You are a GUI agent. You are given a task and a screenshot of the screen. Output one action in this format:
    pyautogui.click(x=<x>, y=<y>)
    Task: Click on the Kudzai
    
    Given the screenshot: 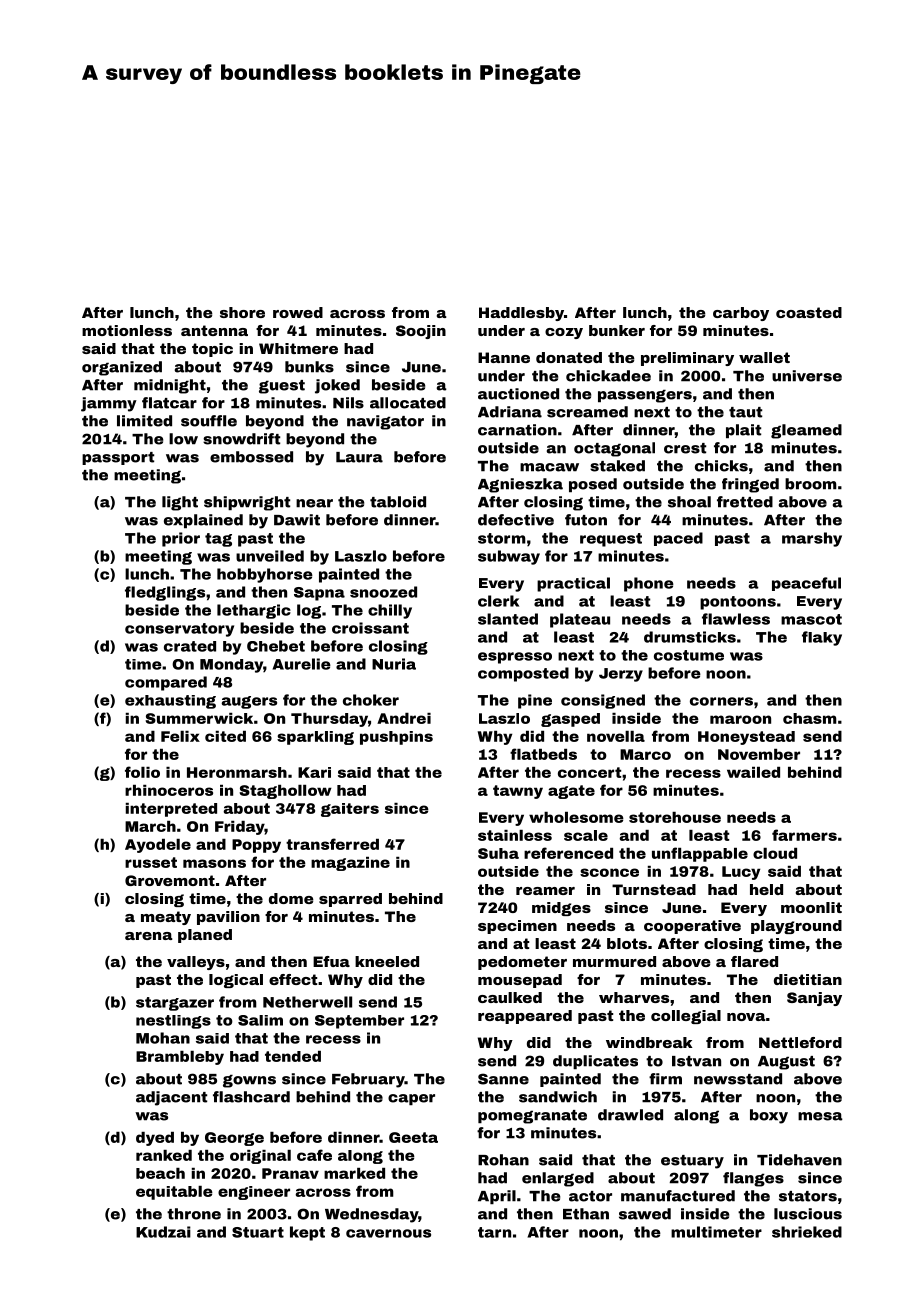 What is the action you would take?
    pyautogui.click(x=163, y=1232)
